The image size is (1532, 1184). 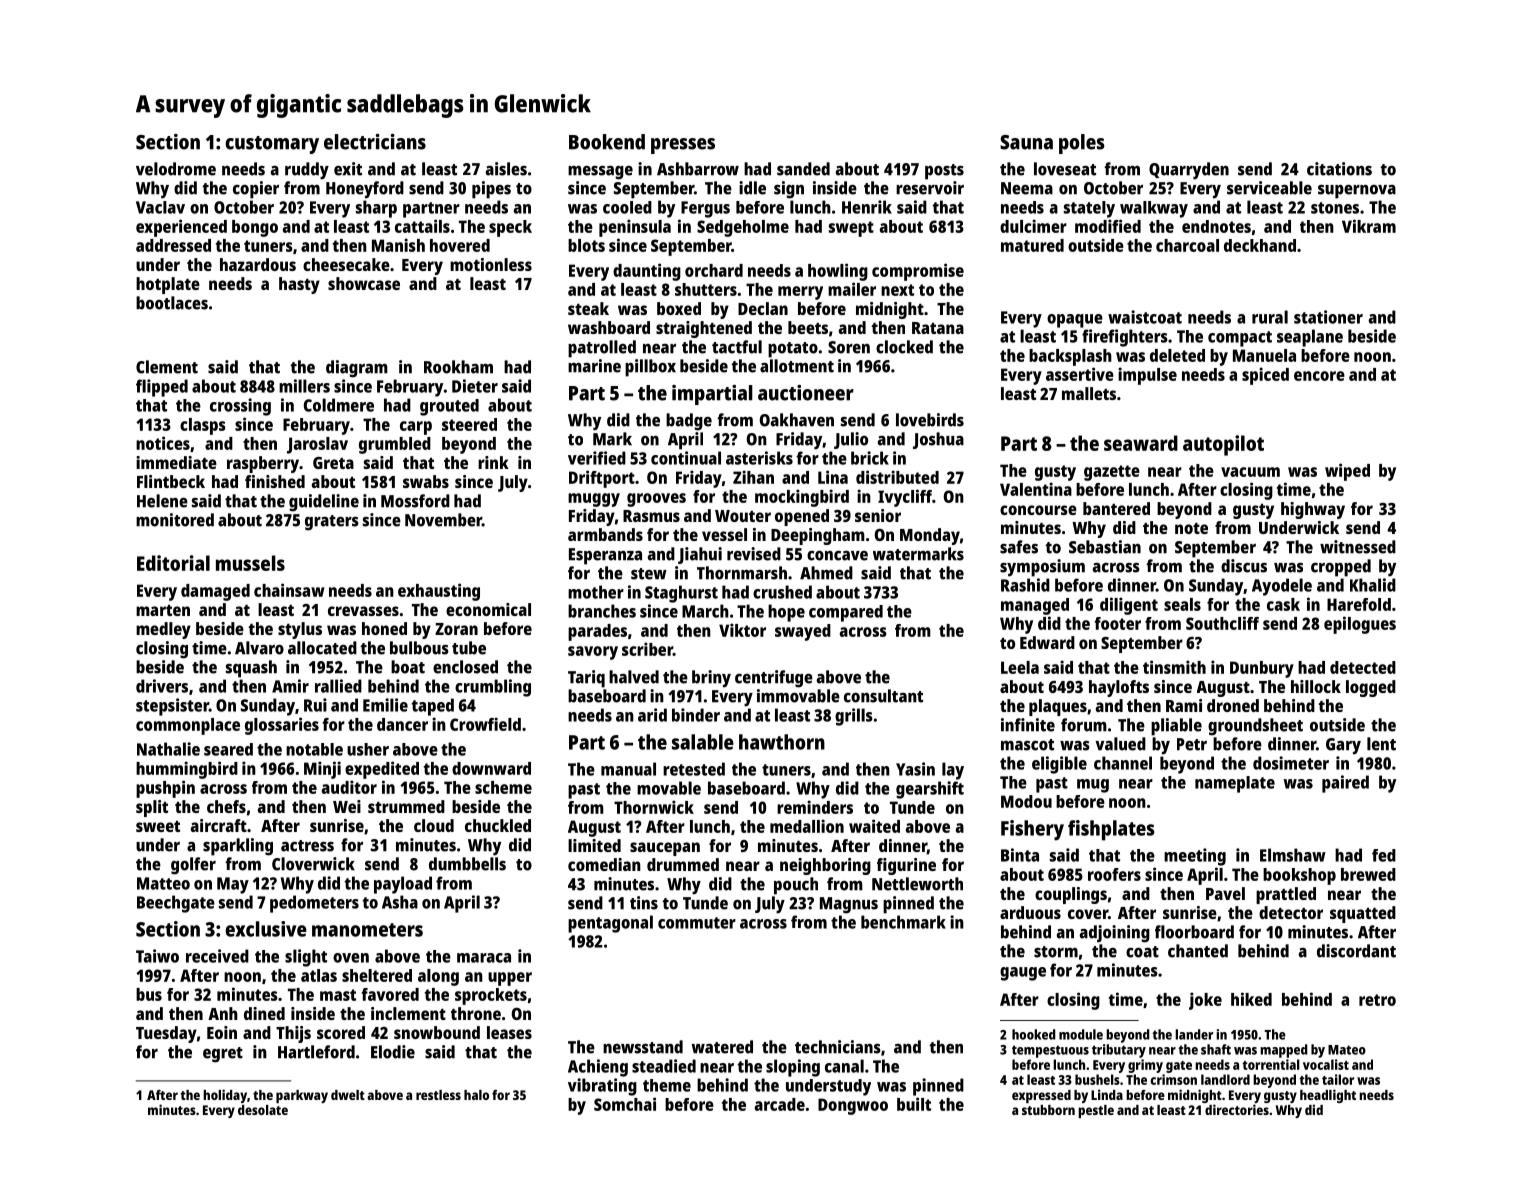 What do you see at coordinates (1025, 585) in the screenshot?
I see `Rashid` at bounding box center [1025, 585].
